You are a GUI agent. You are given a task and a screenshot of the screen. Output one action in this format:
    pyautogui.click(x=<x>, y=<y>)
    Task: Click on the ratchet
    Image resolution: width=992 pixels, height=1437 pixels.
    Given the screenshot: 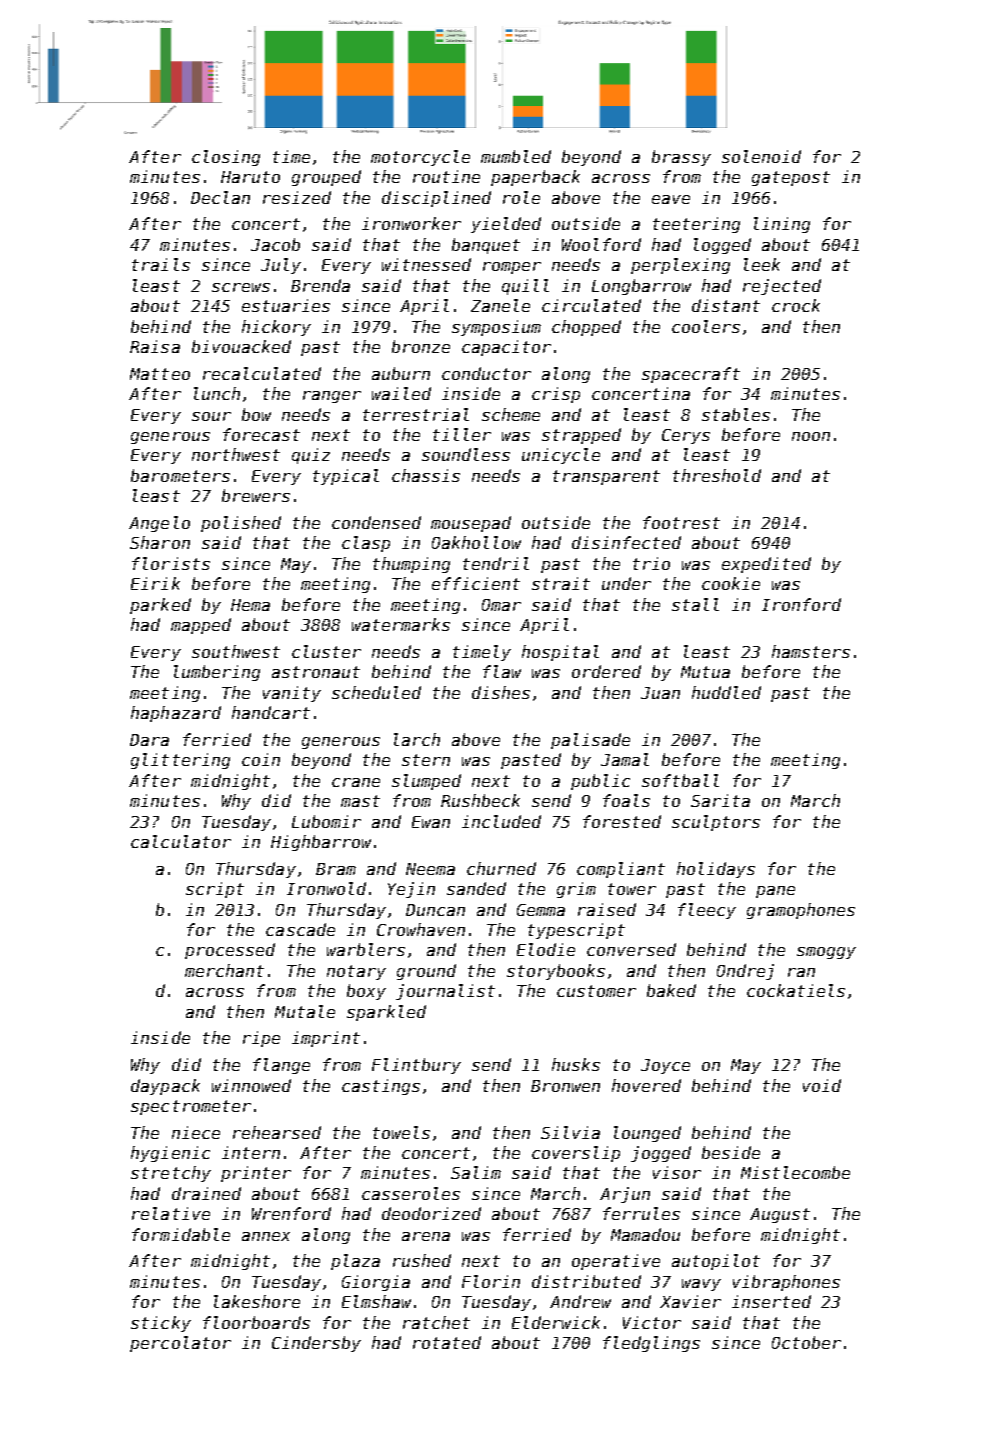 What is the action you would take?
    pyautogui.click(x=436, y=1322)
